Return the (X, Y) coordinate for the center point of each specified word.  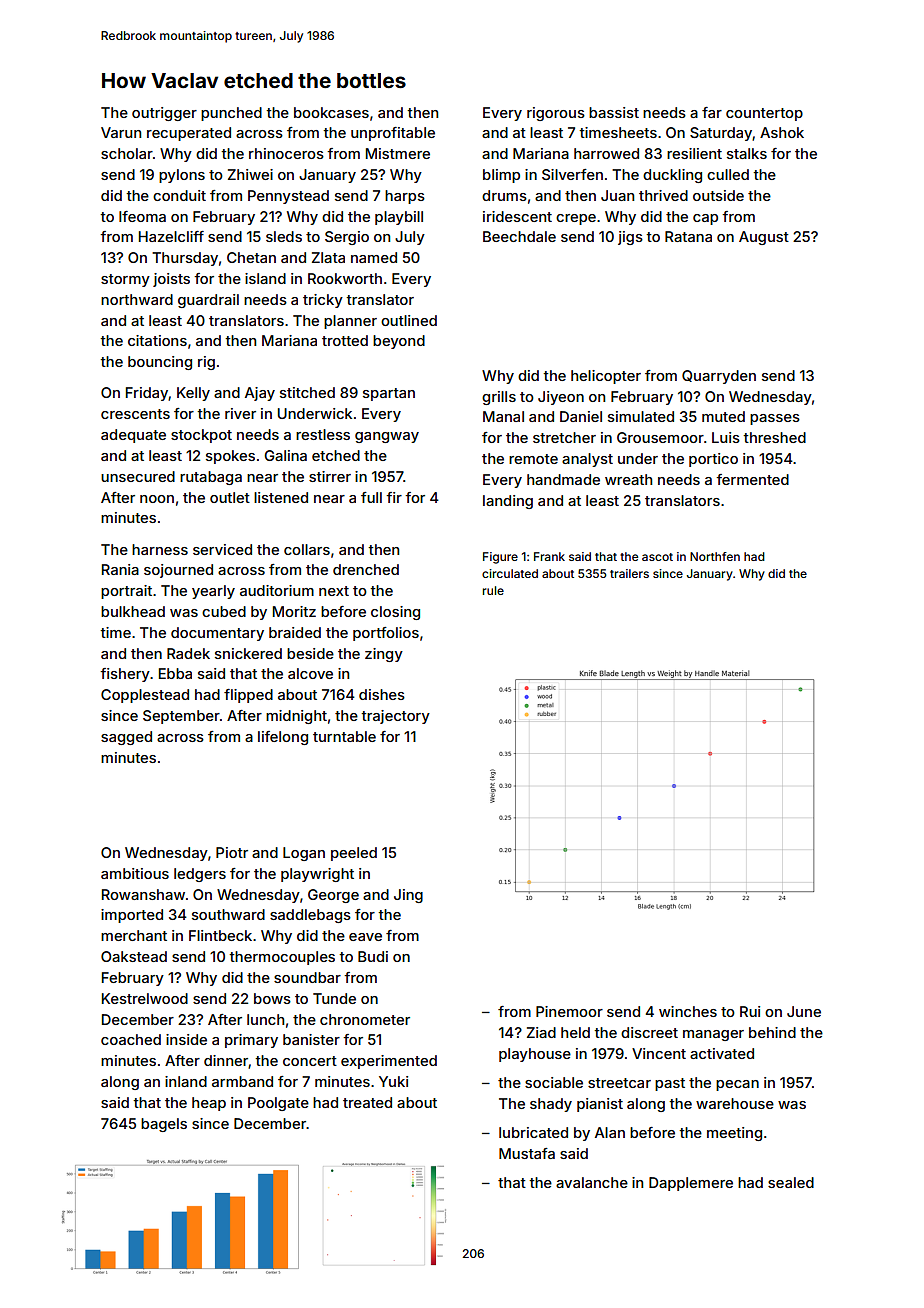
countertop (764, 114)
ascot (657, 557)
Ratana (688, 236)
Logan (304, 854)
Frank (549, 556)
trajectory (395, 717)
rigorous (556, 114)
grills (499, 398)
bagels (164, 1125)
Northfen (715, 556)
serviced (222, 549)
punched (231, 114)
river (240, 413)
